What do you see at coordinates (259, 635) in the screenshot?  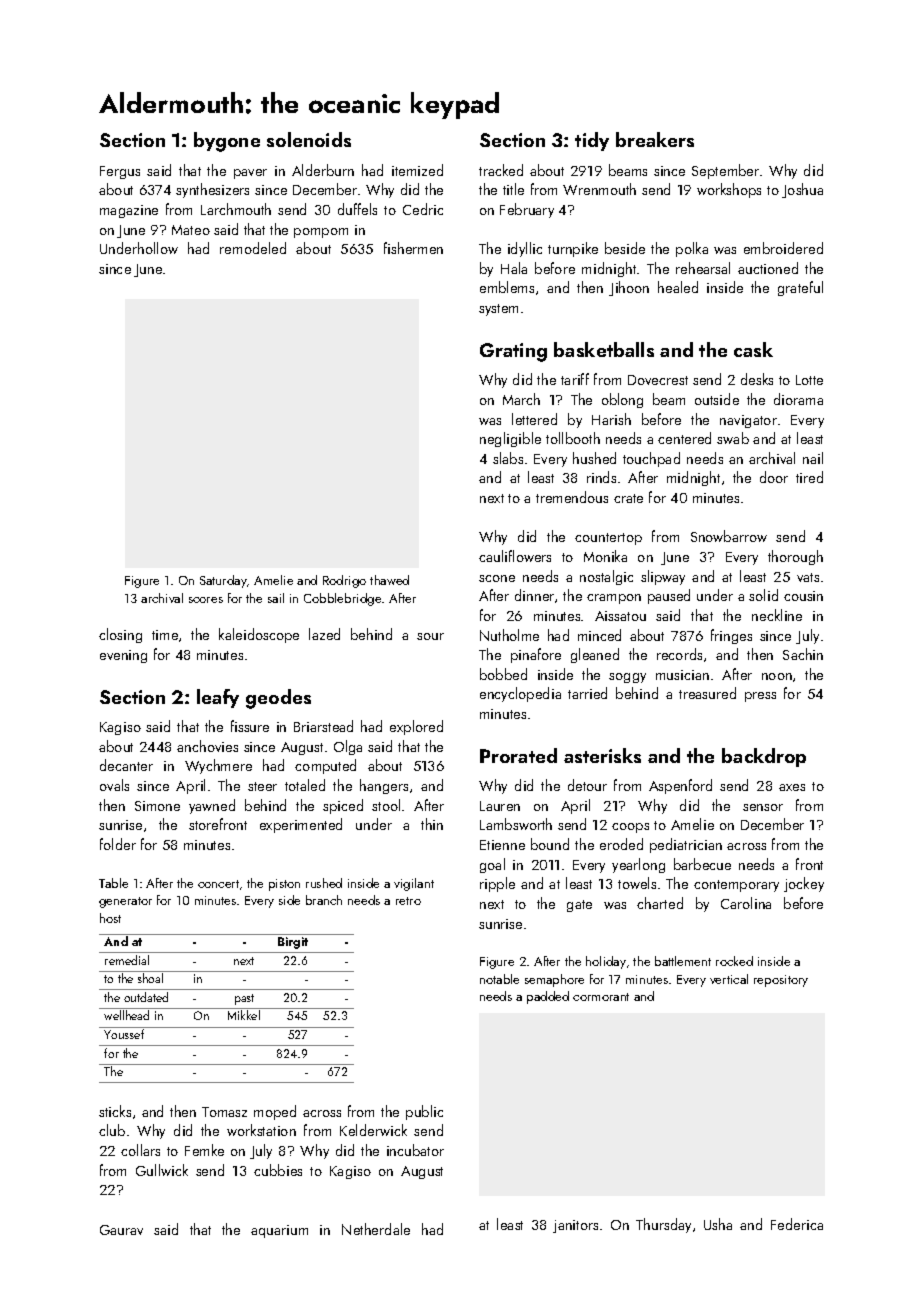 I see `kaleidoscope` at bounding box center [259, 635].
